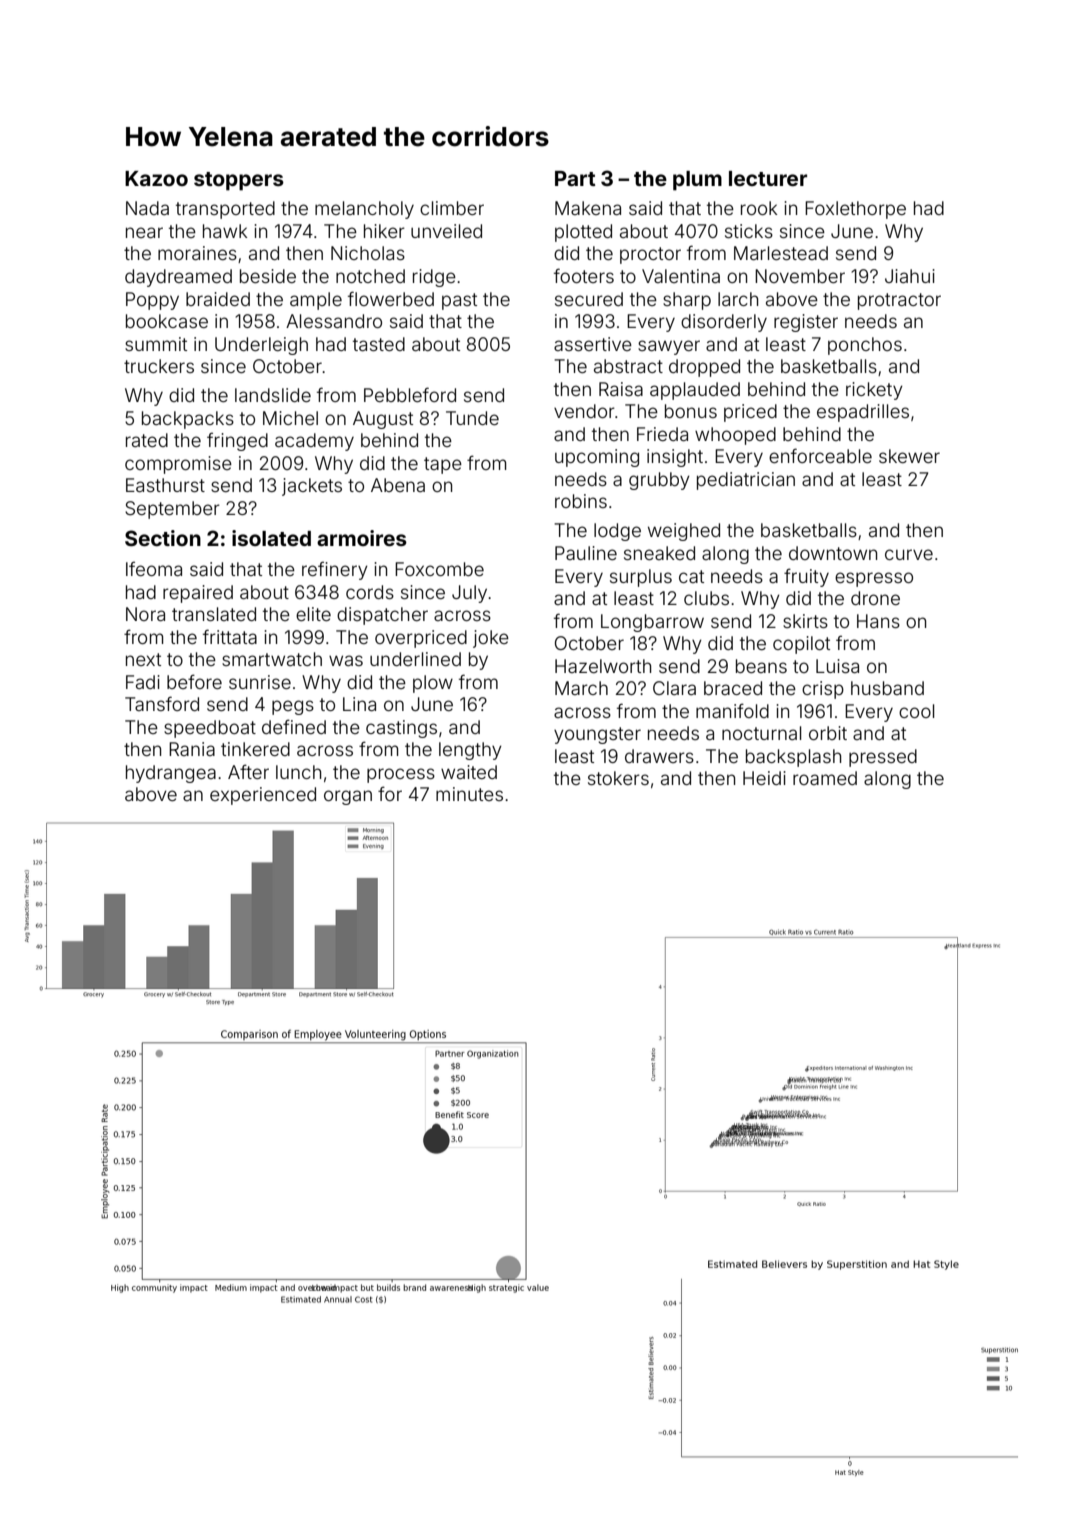  Describe the element at coordinates (697, 181) in the screenshot. I see `plum` at that location.
